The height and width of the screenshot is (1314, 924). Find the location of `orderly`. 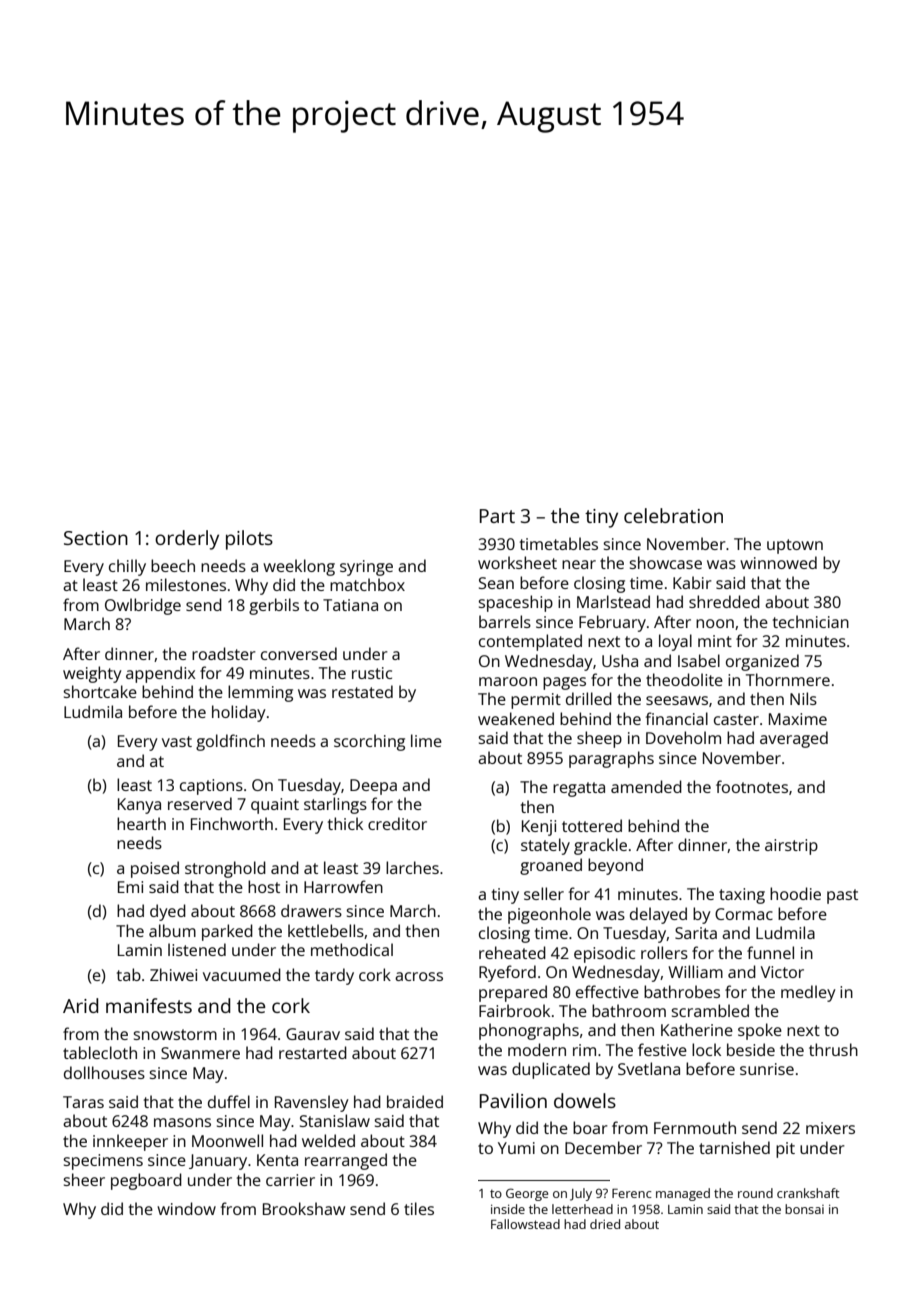

orderly is located at coordinates (187, 540).
